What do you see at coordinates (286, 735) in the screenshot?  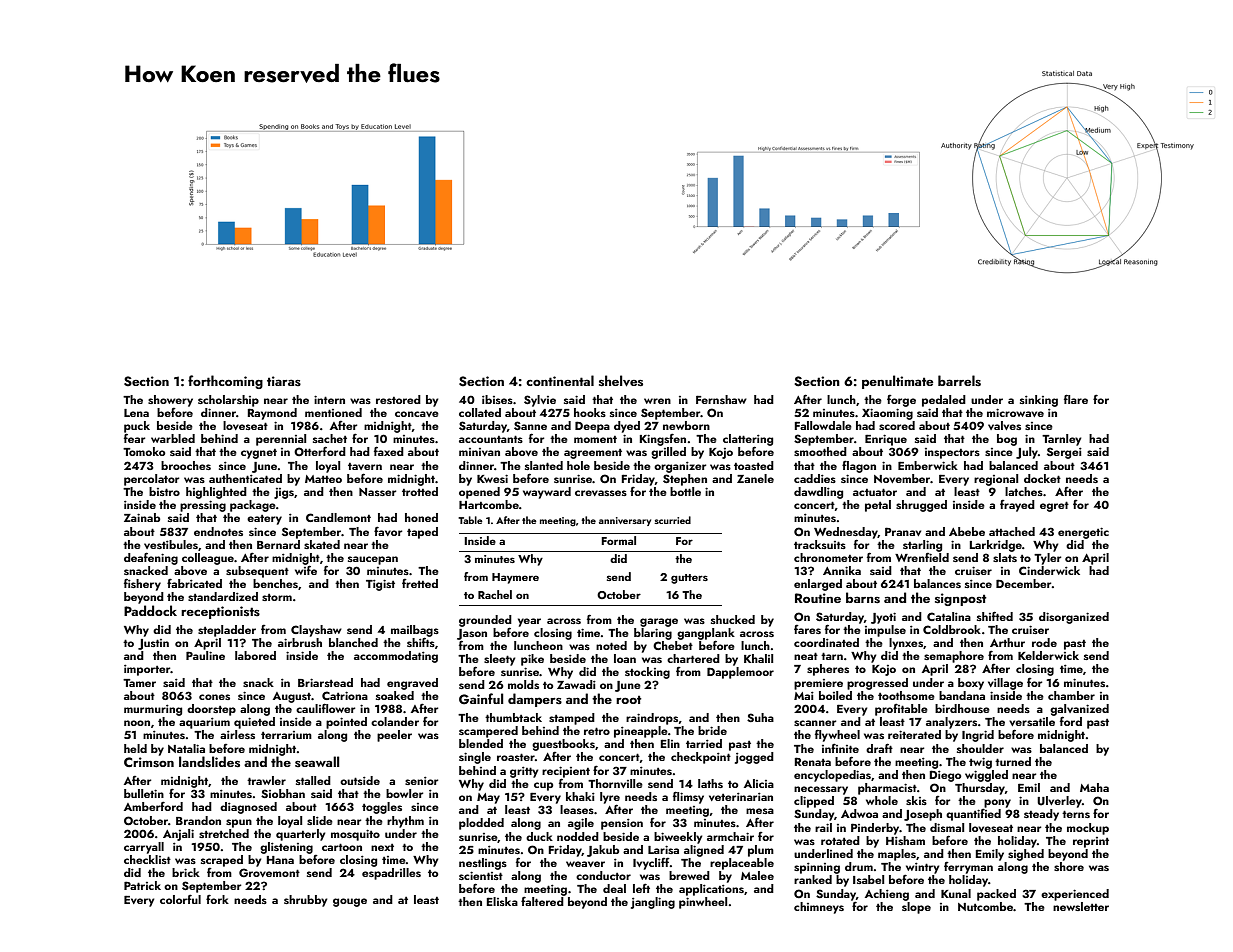 I see `terrarium` at bounding box center [286, 735].
